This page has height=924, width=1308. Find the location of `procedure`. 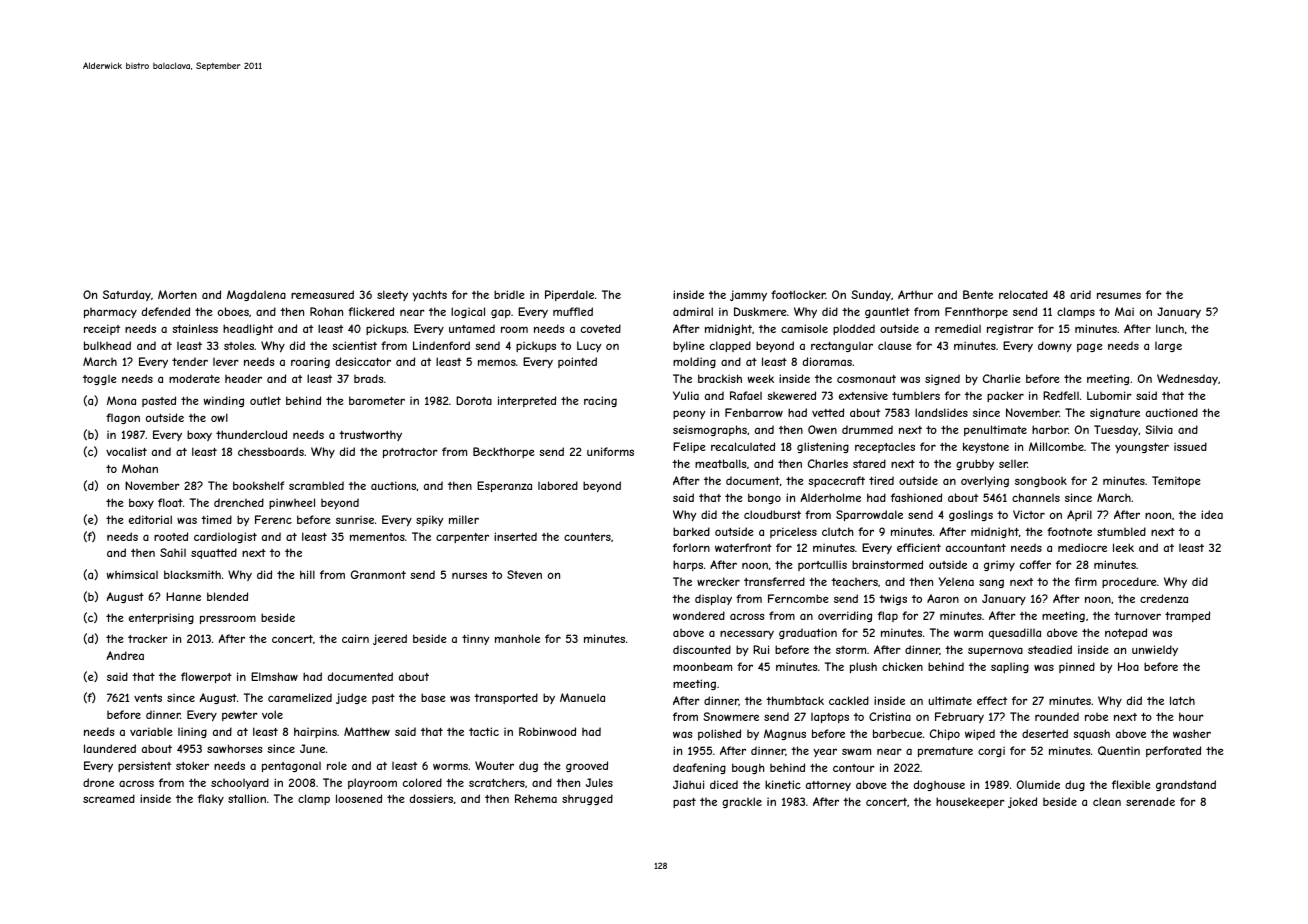

procedure is located at coordinates (1129, 582).
